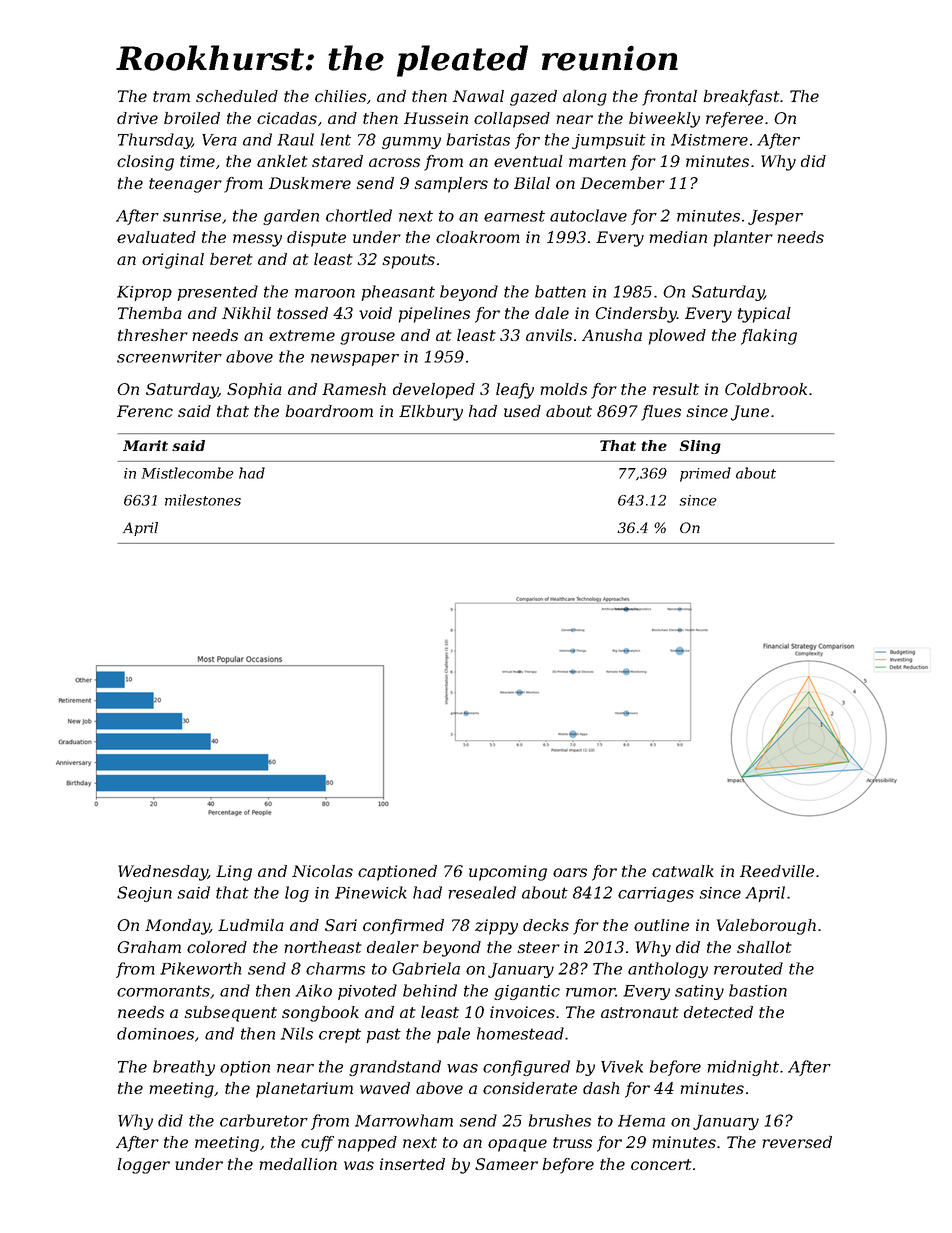  What do you see at coordinates (145, 411) in the page?
I see `Ferenc` at bounding box center [145, 411].
